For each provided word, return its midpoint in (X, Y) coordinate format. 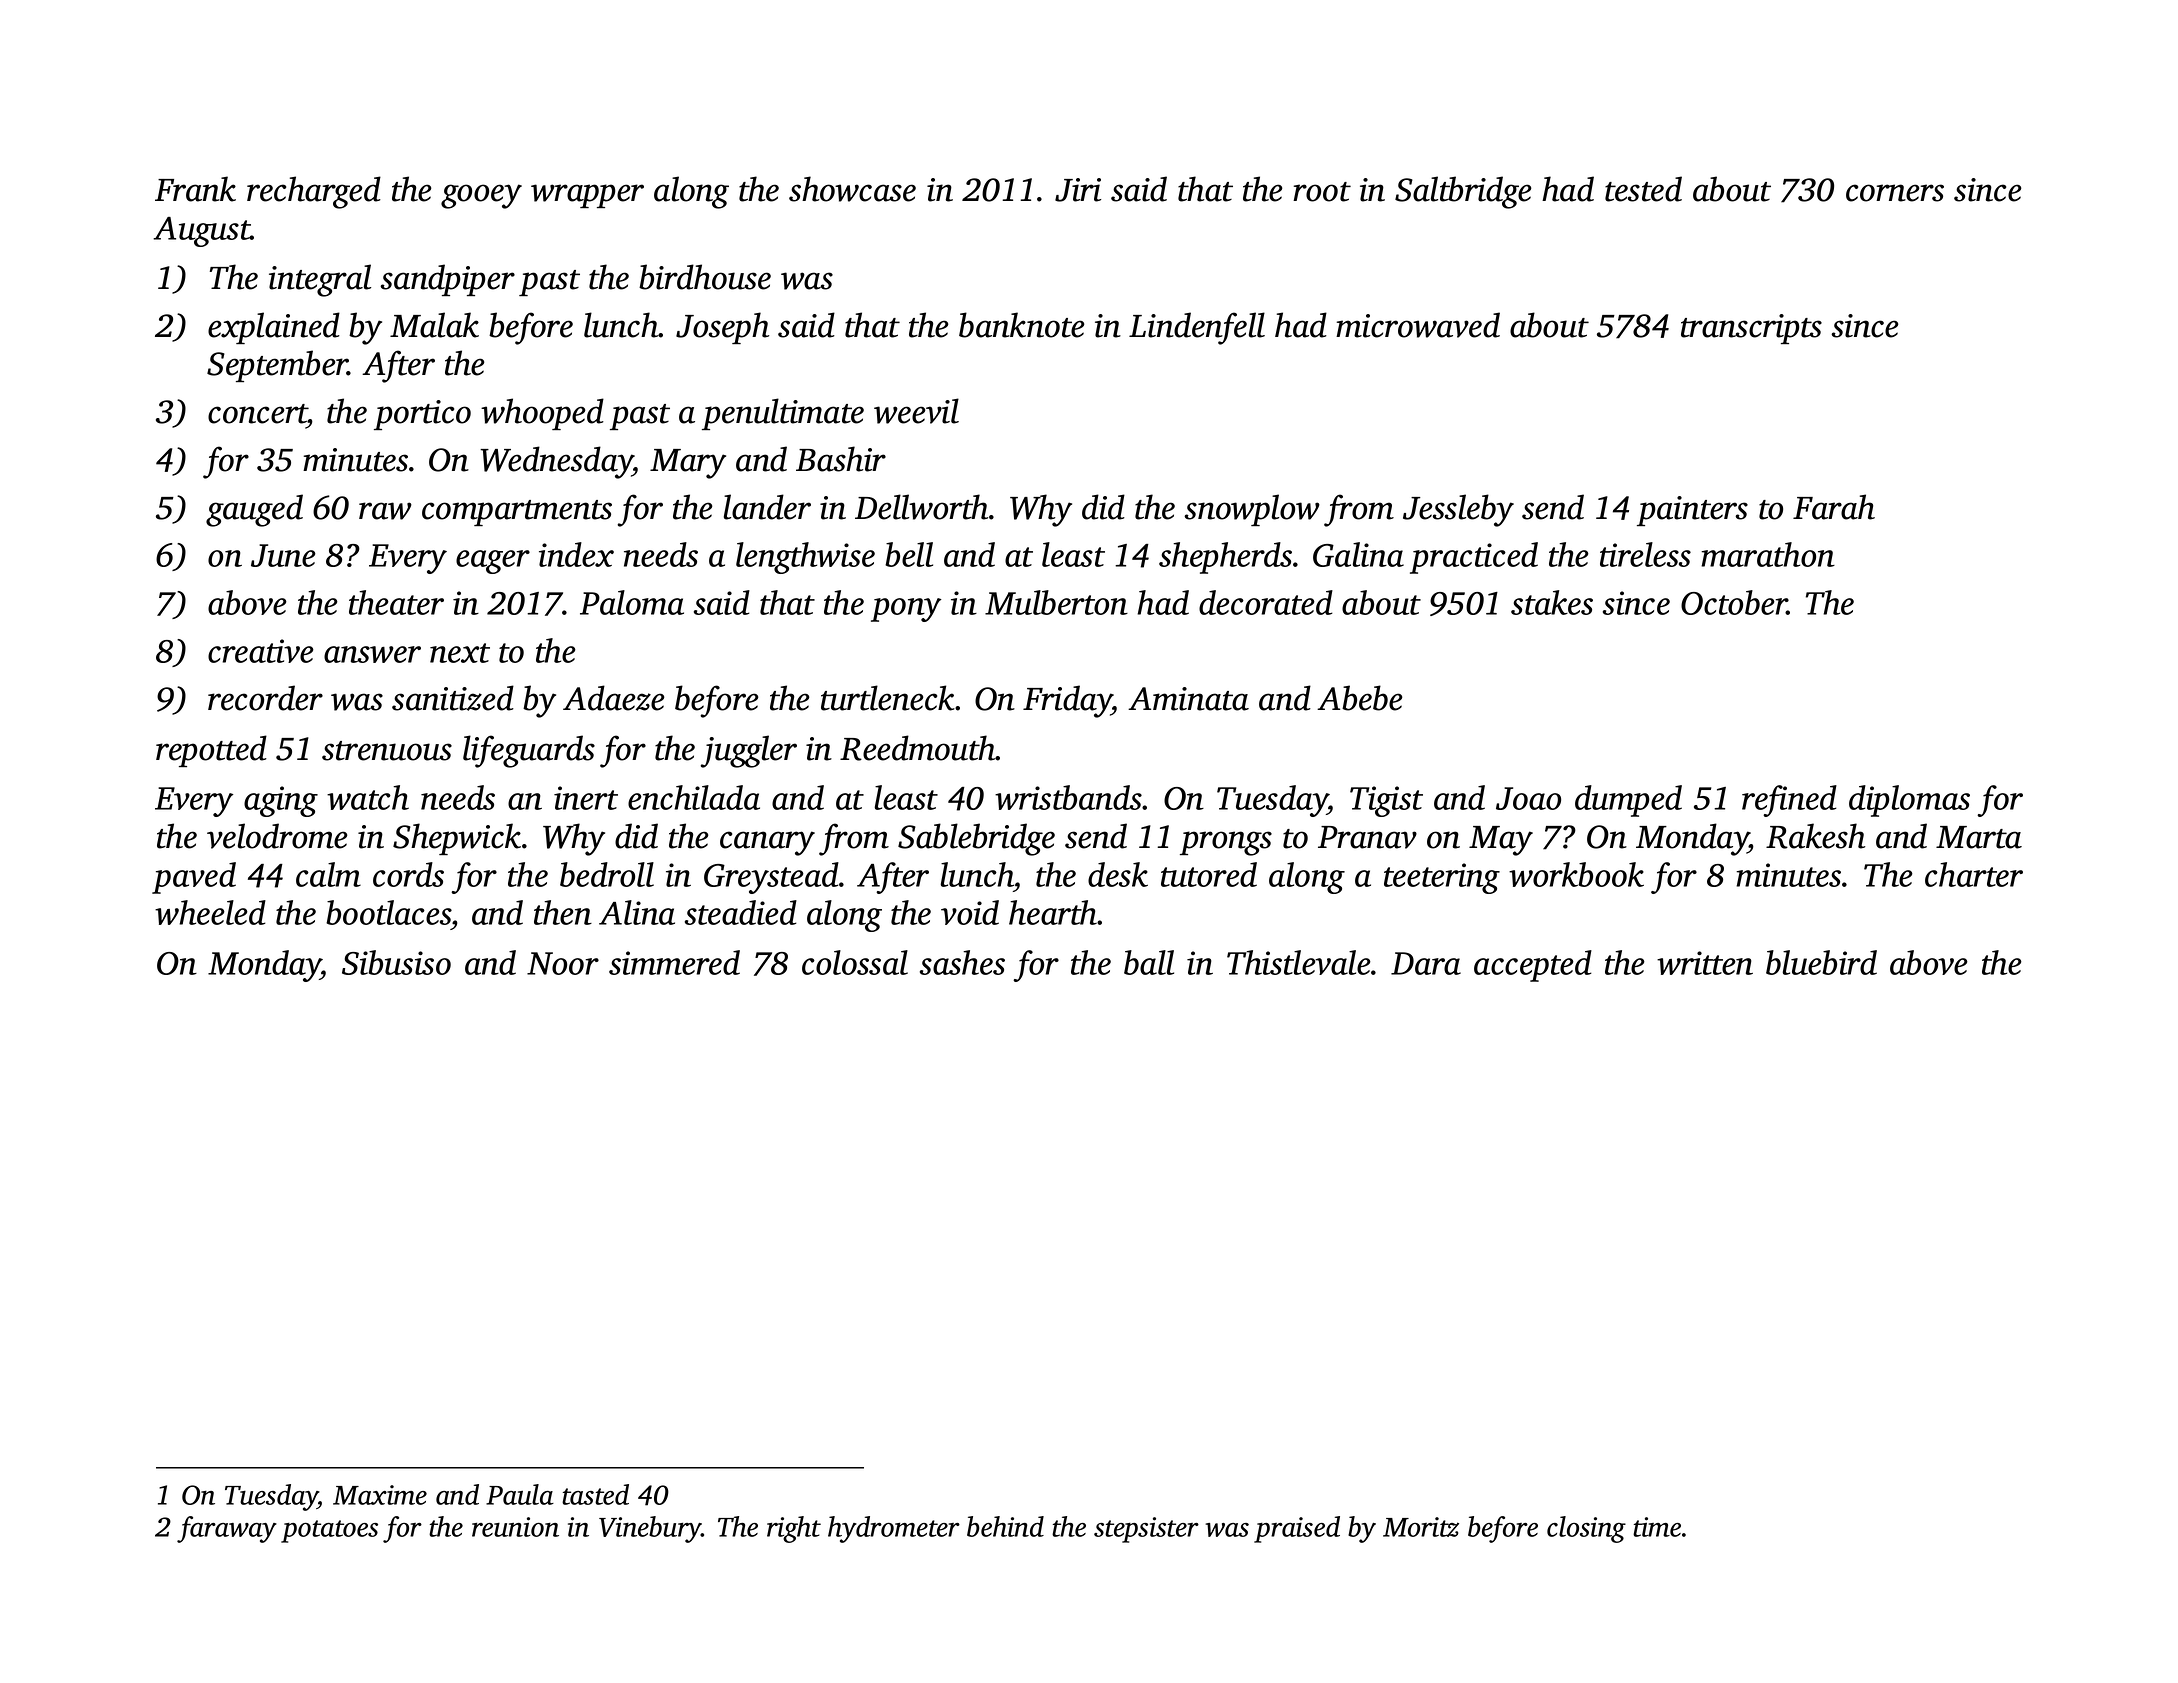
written (1705, 963)
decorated (1266, 602)
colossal (855, 962)
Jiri (1078, 190)
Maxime (380, 1495)
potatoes (329, 1531)
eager (493, 562)
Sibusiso (396, 962)
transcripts (1751, 329)
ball (1149, 962)
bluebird (1821, 962)
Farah (1834, 507)
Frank (195, 189)
